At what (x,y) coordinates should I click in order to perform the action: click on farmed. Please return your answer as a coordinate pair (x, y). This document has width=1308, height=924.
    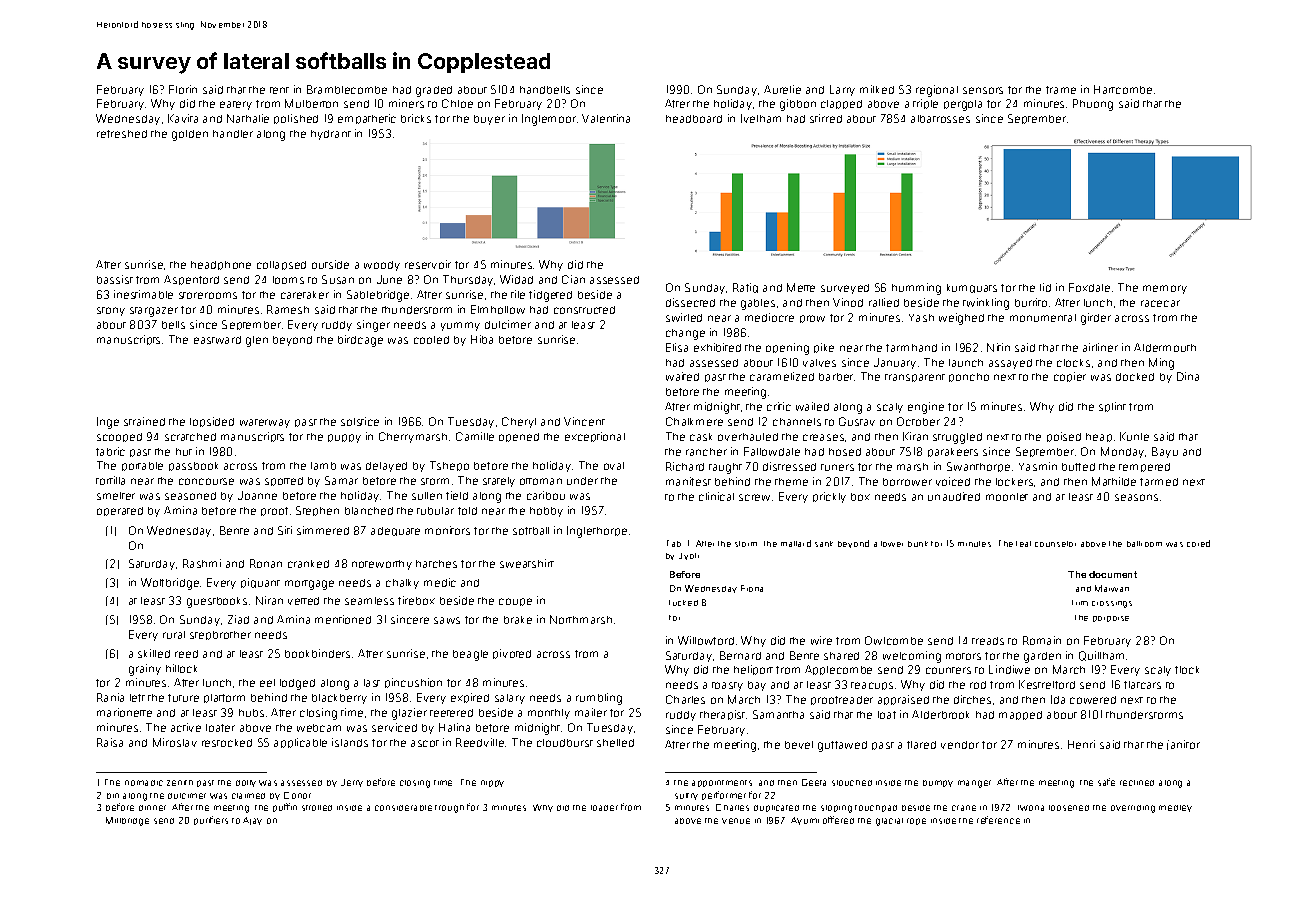
    Looking at the image, I should click on (1159, 482).
